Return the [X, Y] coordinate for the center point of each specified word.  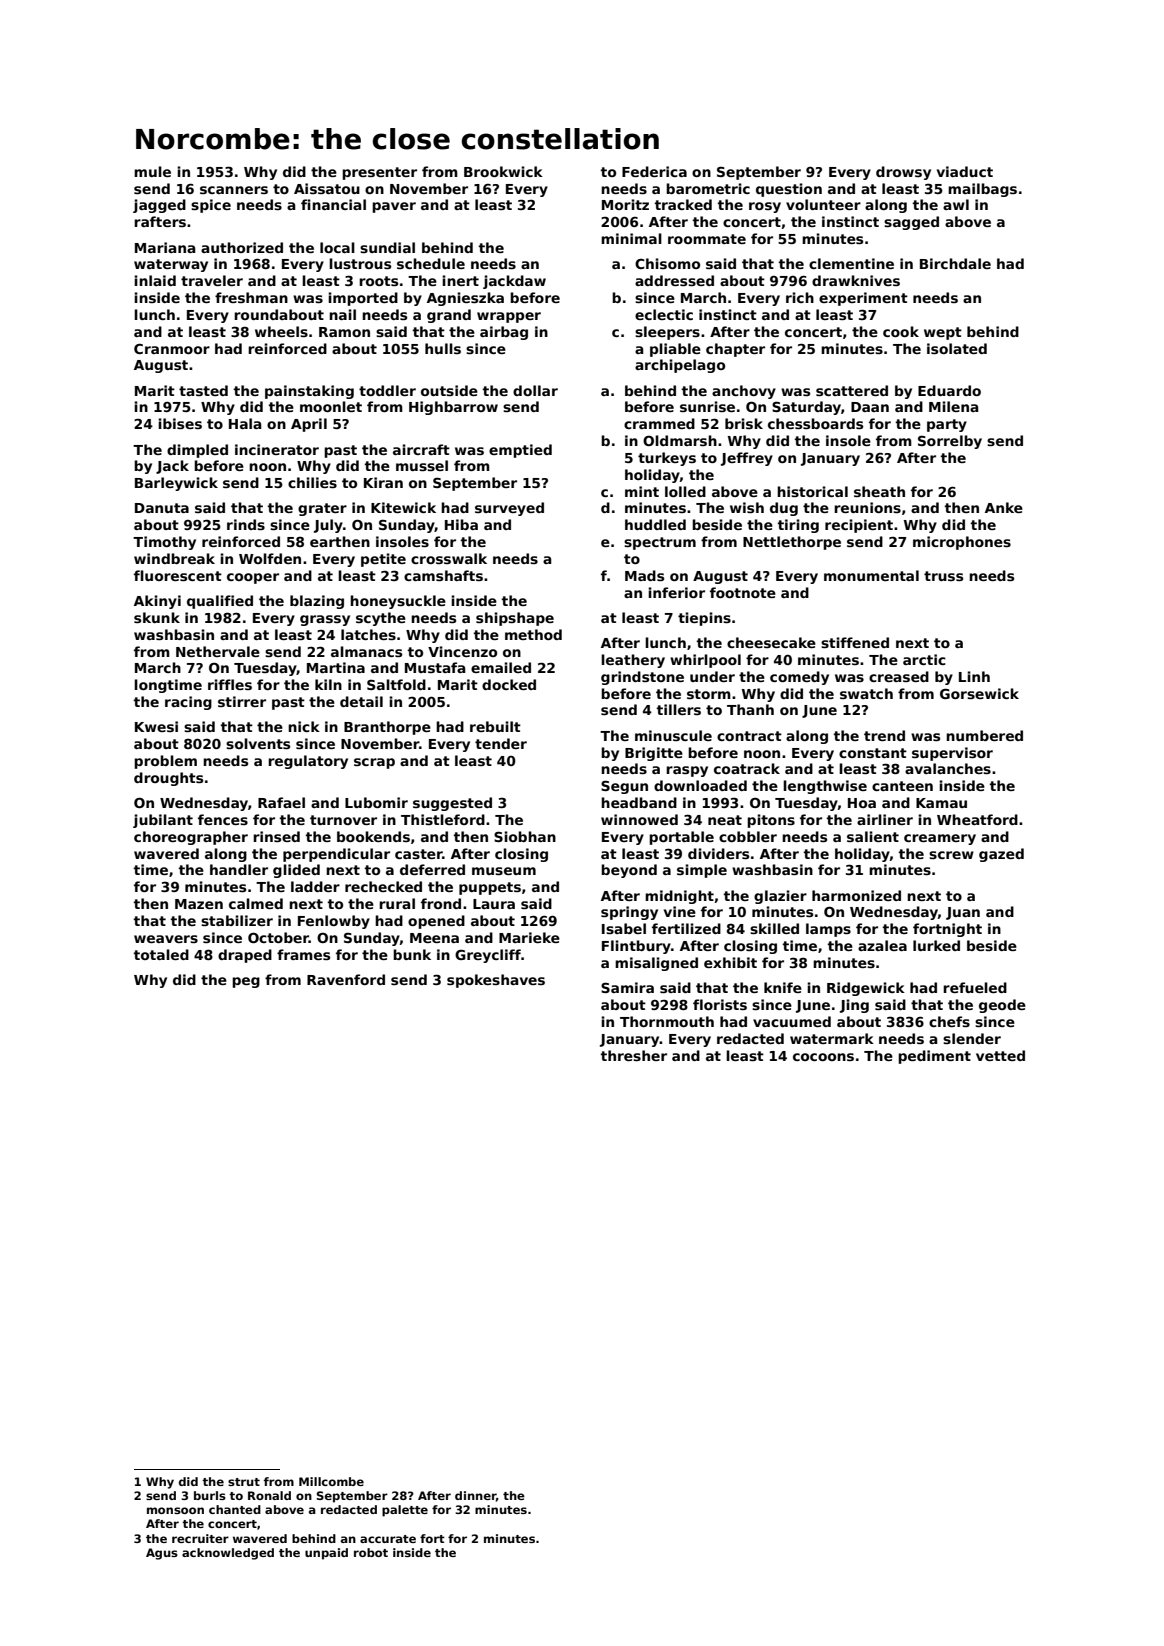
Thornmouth [667, 1021]
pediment [934, 1057]
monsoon [175, 1510]
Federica [654, 171]
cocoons [823, 1057]
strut [244, 1482]
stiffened [855, 642]
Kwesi [156, 726]
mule [152, 171]
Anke [1004, 507]
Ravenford [346, 979]
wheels [281, 331]
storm [709, 694]
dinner [475, 1495]
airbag [504, 333]
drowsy [903, 173]
